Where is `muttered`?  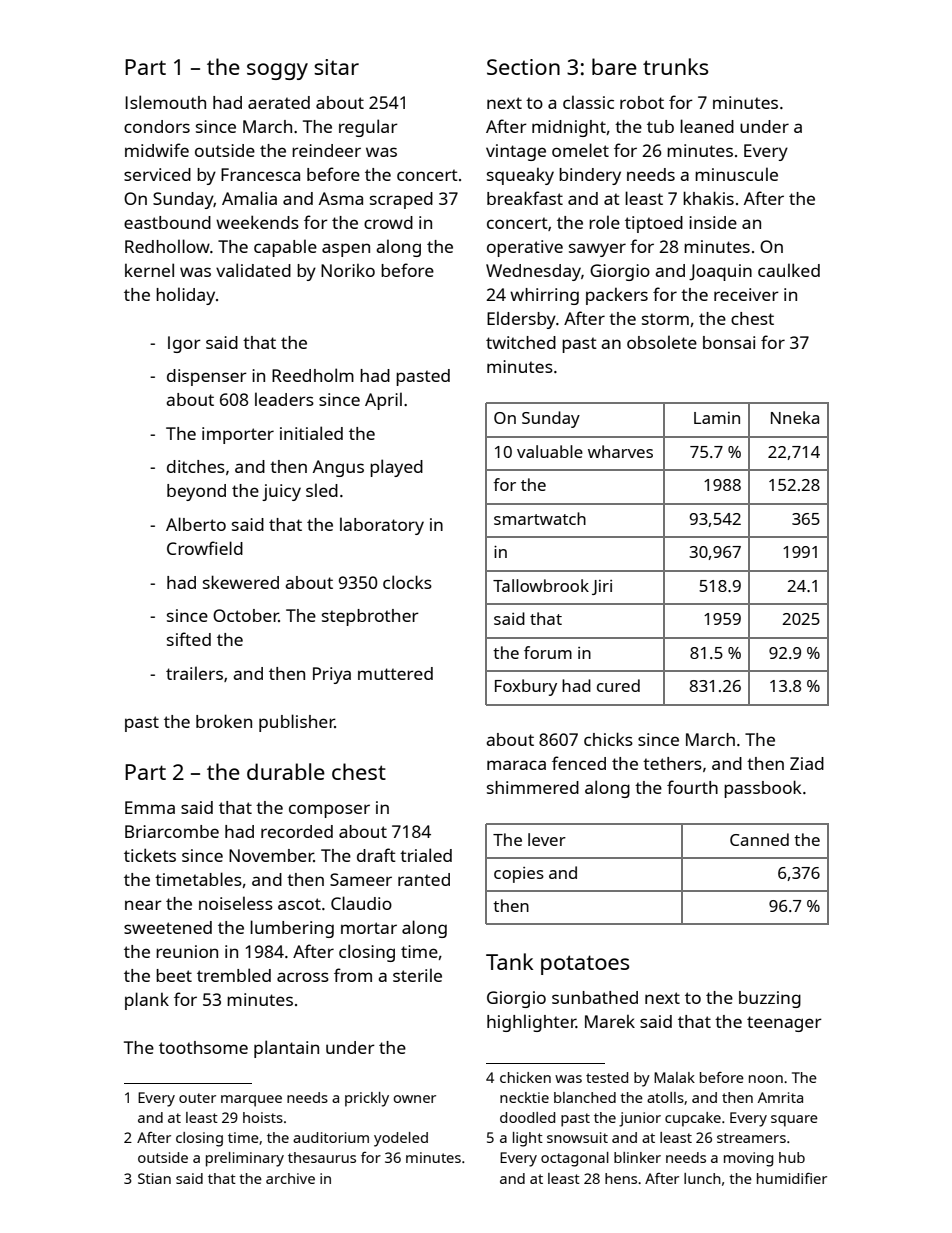
muttered is located at coordinates (395, 673).
